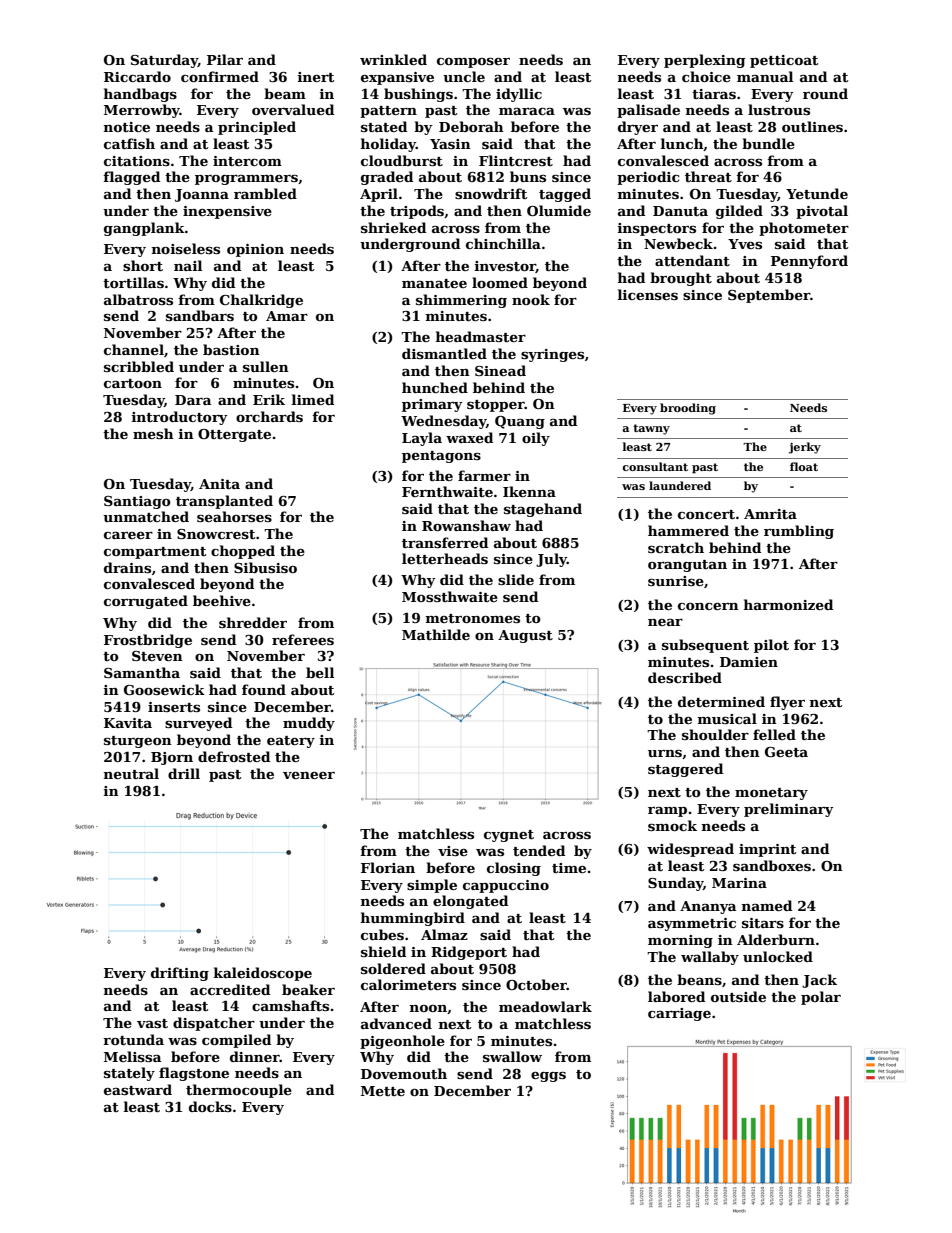 Image resolution: width=952 pixels, height=1233 pixels. I want to click on Pilar, so click(225, 59).
